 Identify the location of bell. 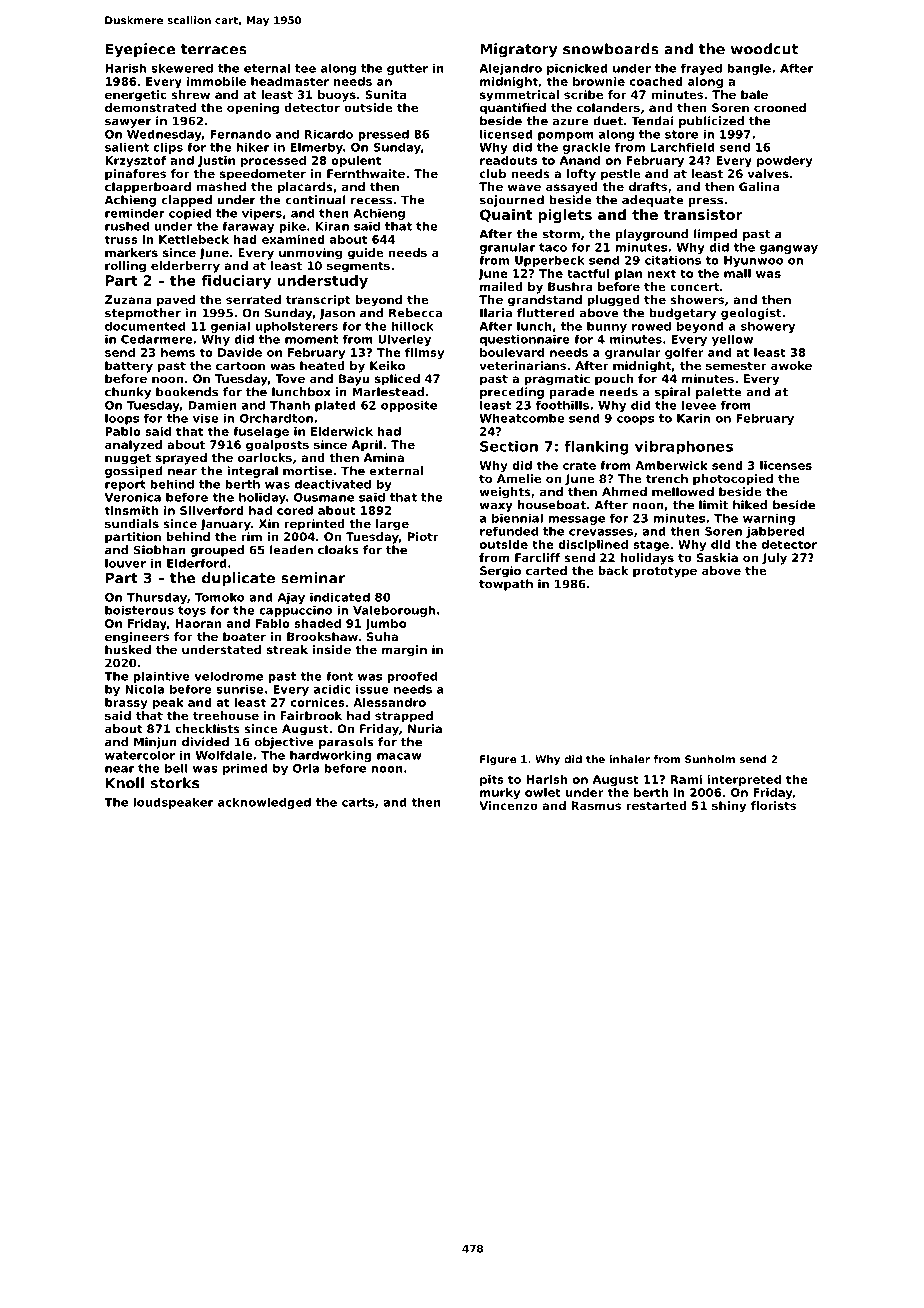
(176, 768).
